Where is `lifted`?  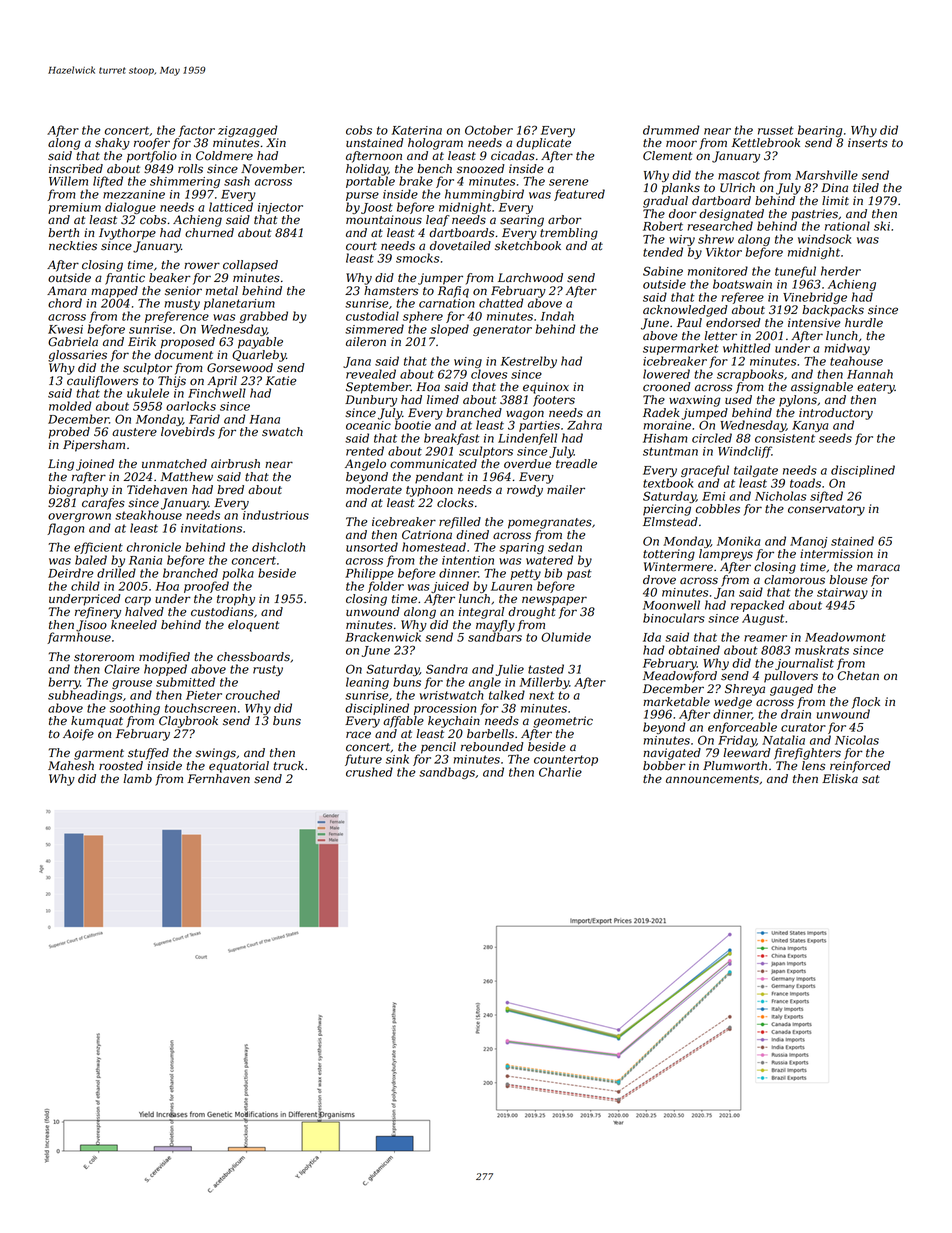
lifted is located at coordinates (108, 182).
